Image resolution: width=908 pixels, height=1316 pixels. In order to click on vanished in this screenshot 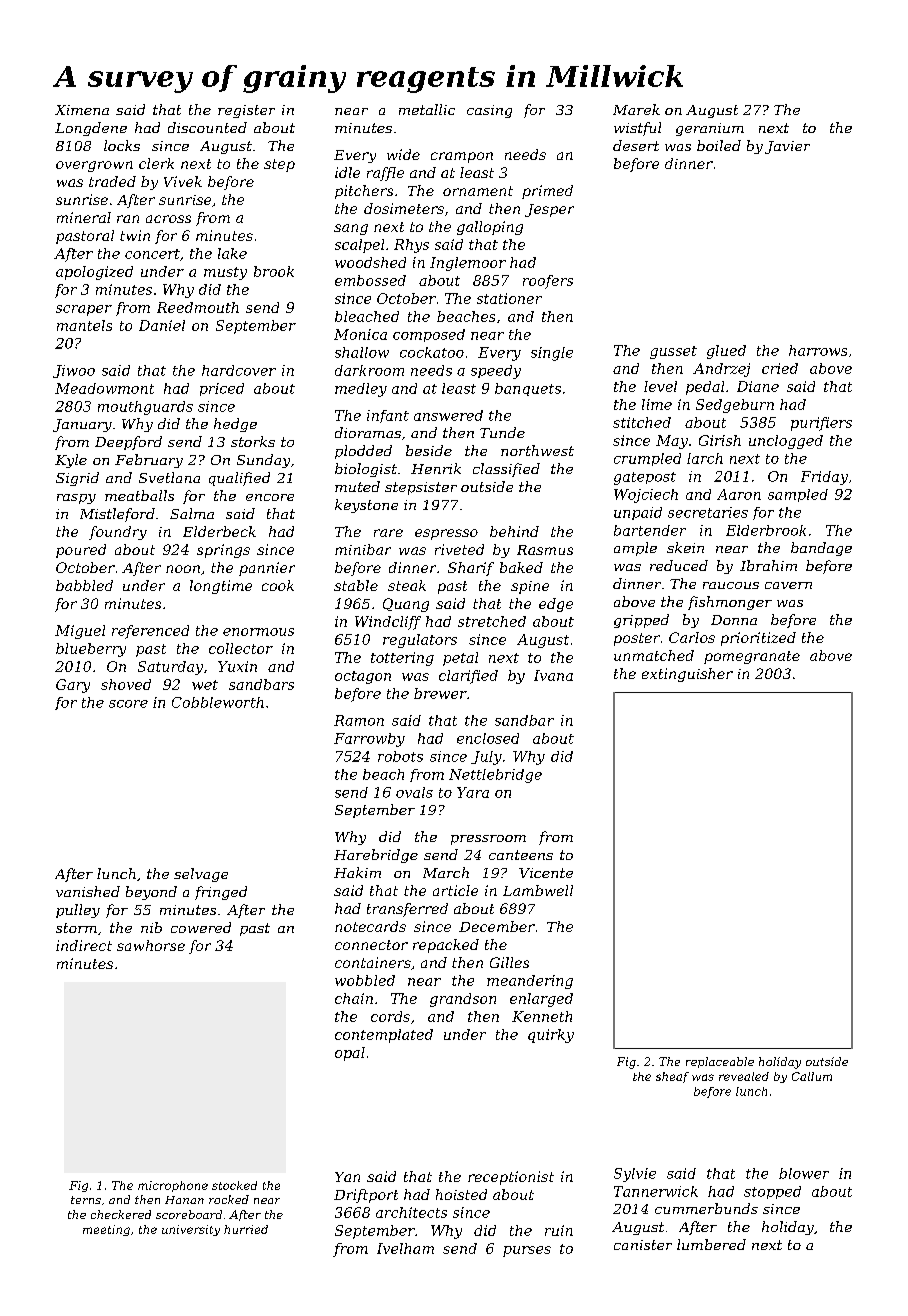, I will do `click(88, 891)`.
